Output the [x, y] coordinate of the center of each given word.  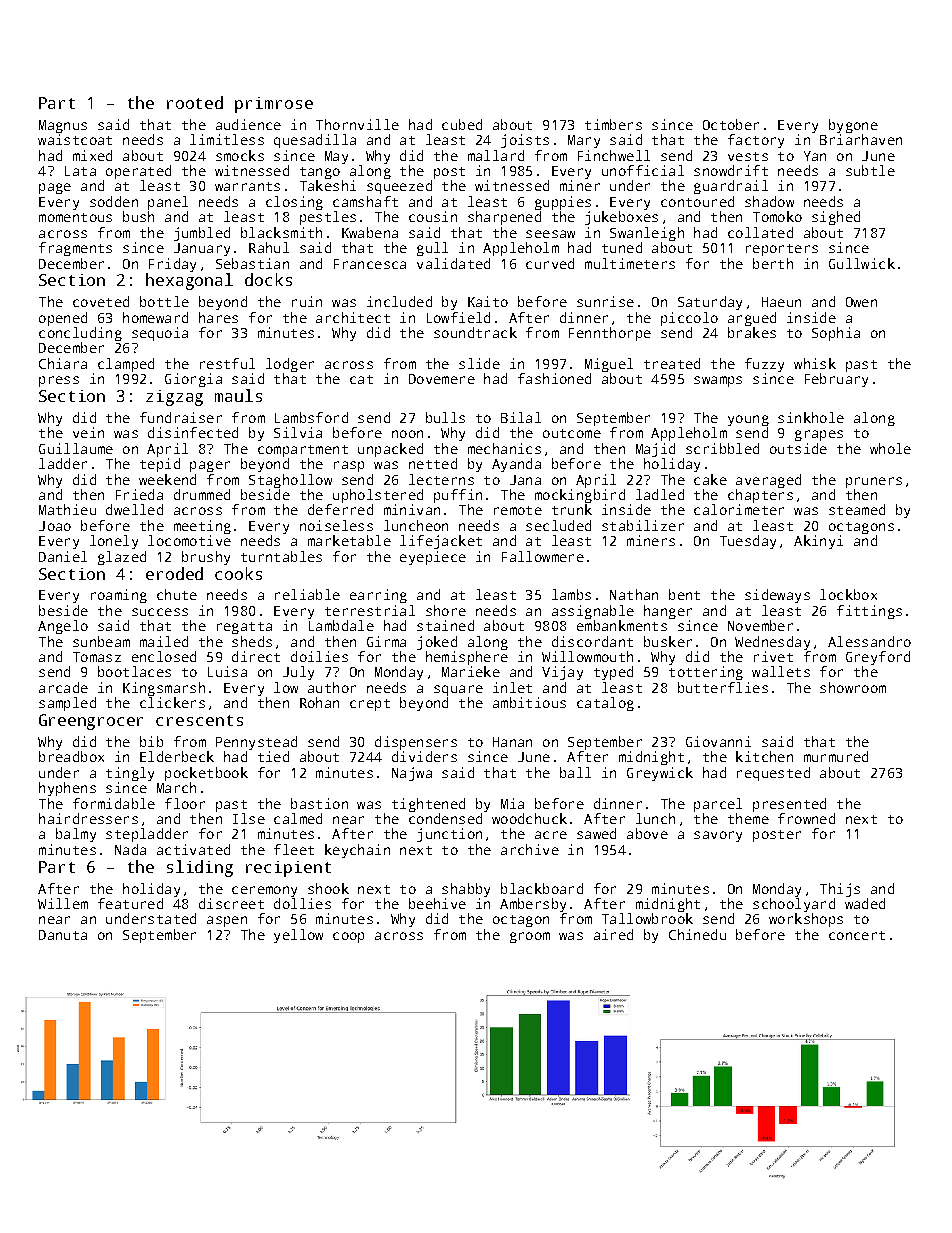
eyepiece [433, 558]
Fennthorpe [610, 334]
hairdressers [88, 818]
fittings [869, 612]
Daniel [63, 556]
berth [773, 263]
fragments [75, 249]
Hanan [512, 742]
